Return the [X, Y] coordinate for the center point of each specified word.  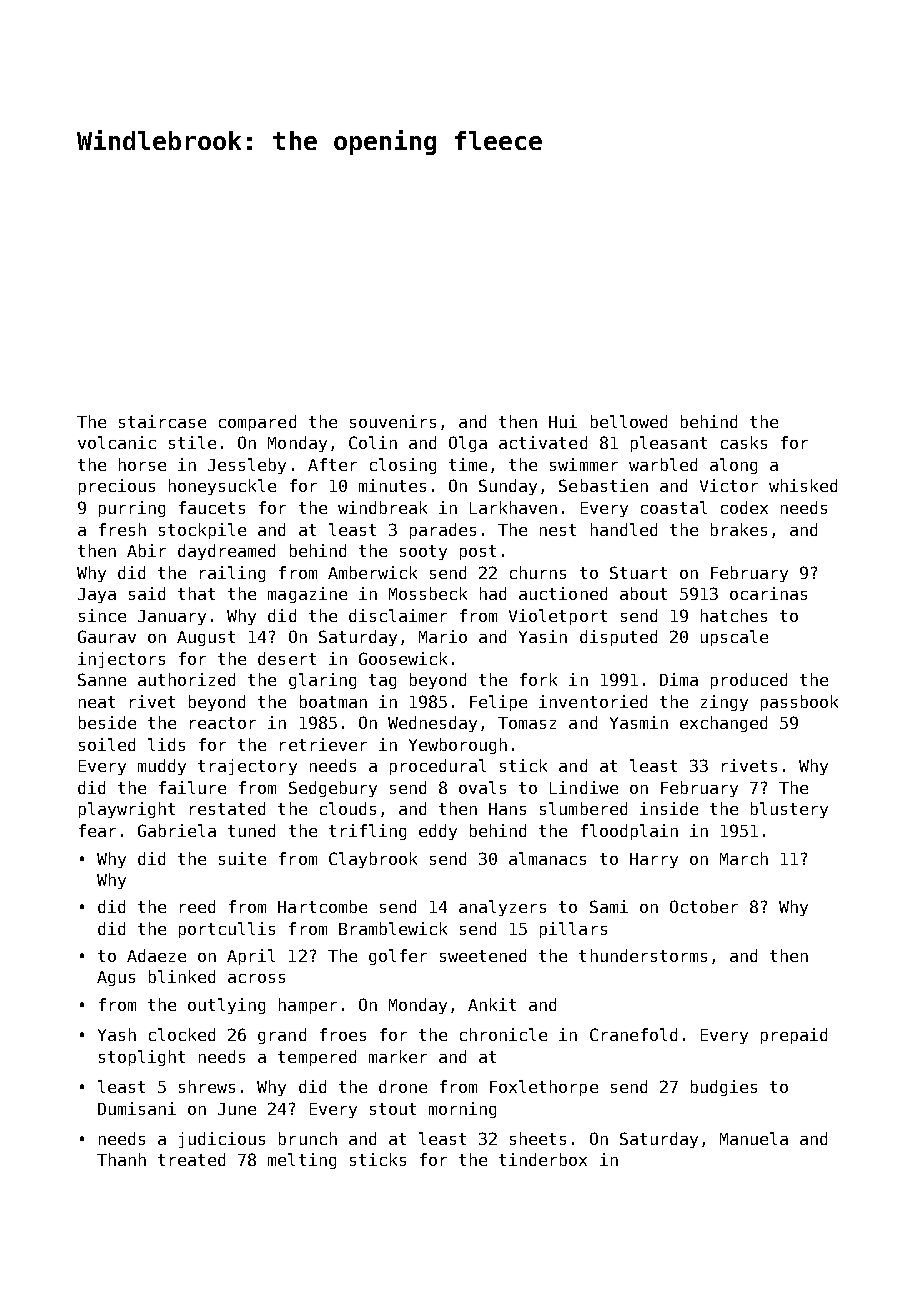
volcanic [117, 442]
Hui [563, 421]
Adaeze [156, 955]
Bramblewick [393, 928]
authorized [186, 679]
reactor [223, 723]
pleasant [669, 444]
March [744, 858]
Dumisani [137, 1108]
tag [382, 681]
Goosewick [403, 658]
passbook [799, 703]
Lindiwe [584, 787]
